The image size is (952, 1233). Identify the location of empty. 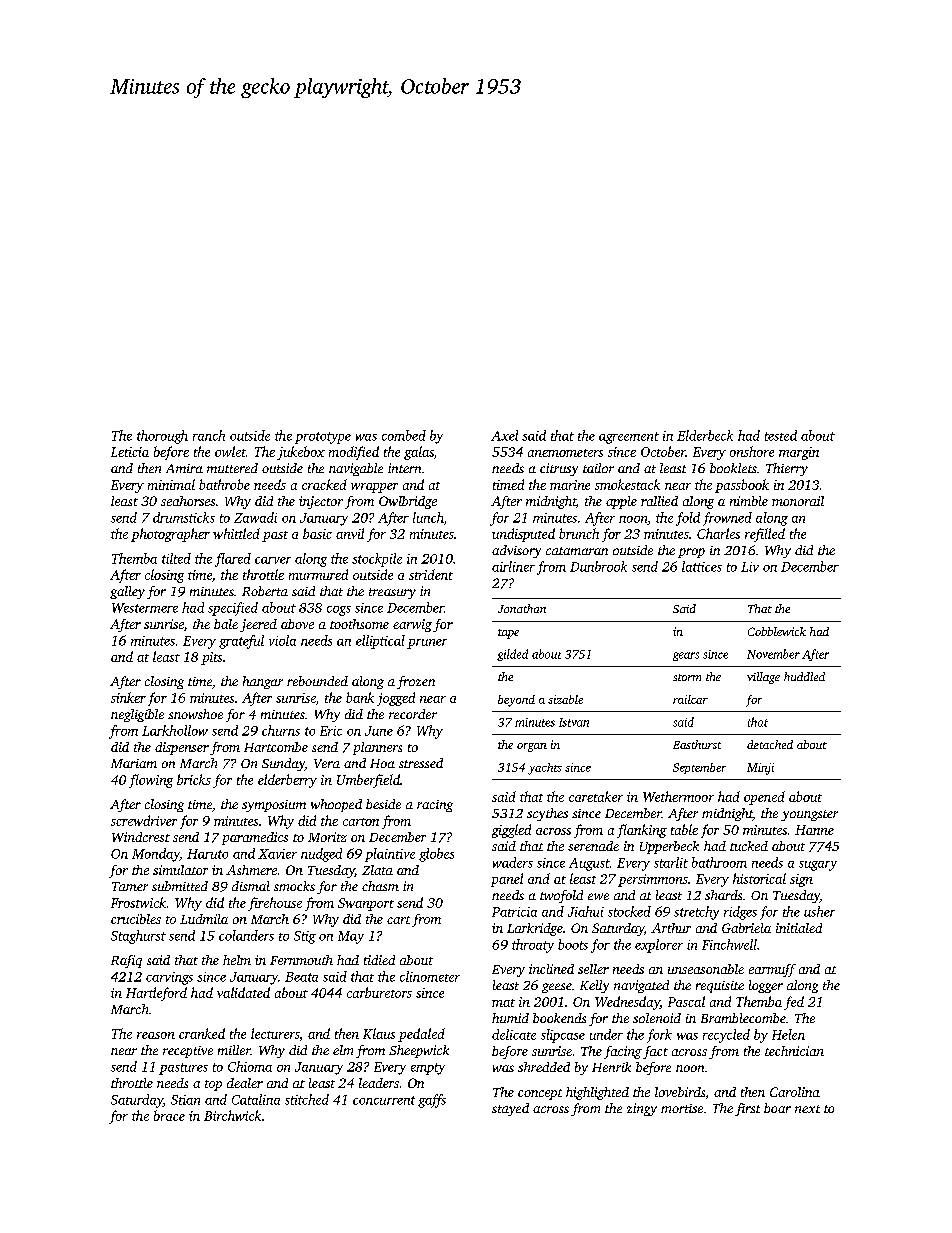
(428, 1069).
